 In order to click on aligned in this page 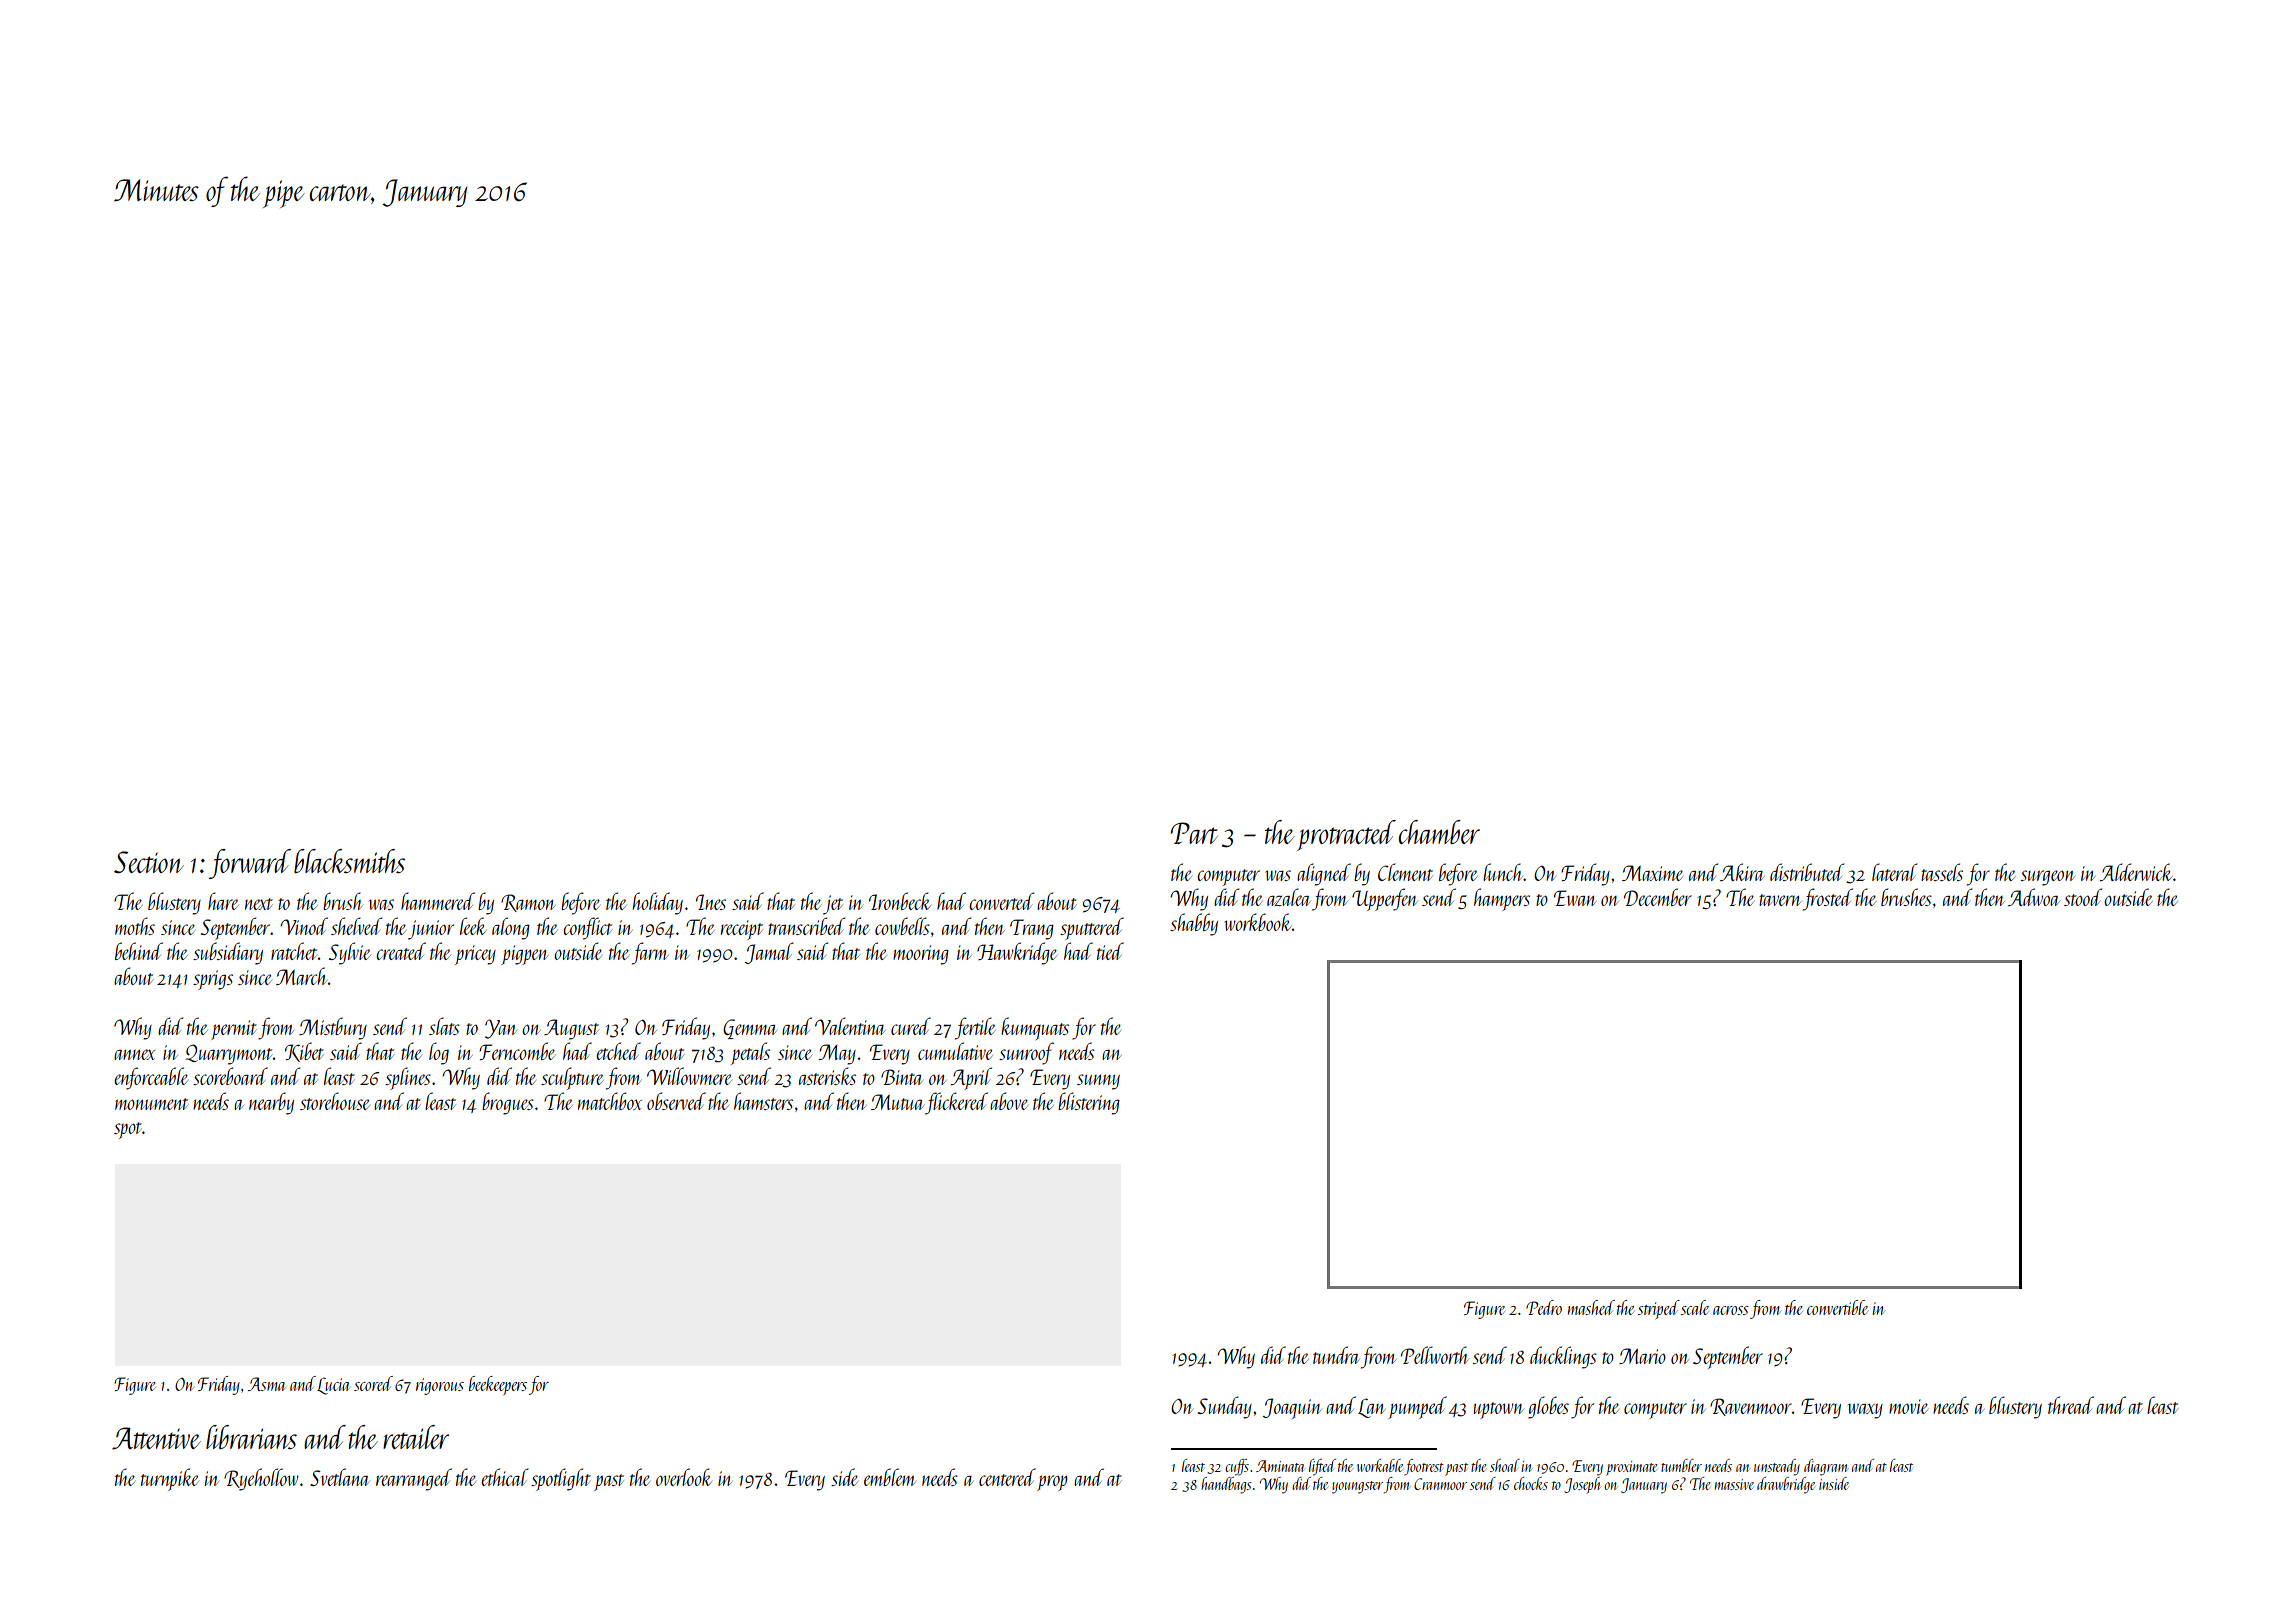, I will do `click(1324, 874)`.
